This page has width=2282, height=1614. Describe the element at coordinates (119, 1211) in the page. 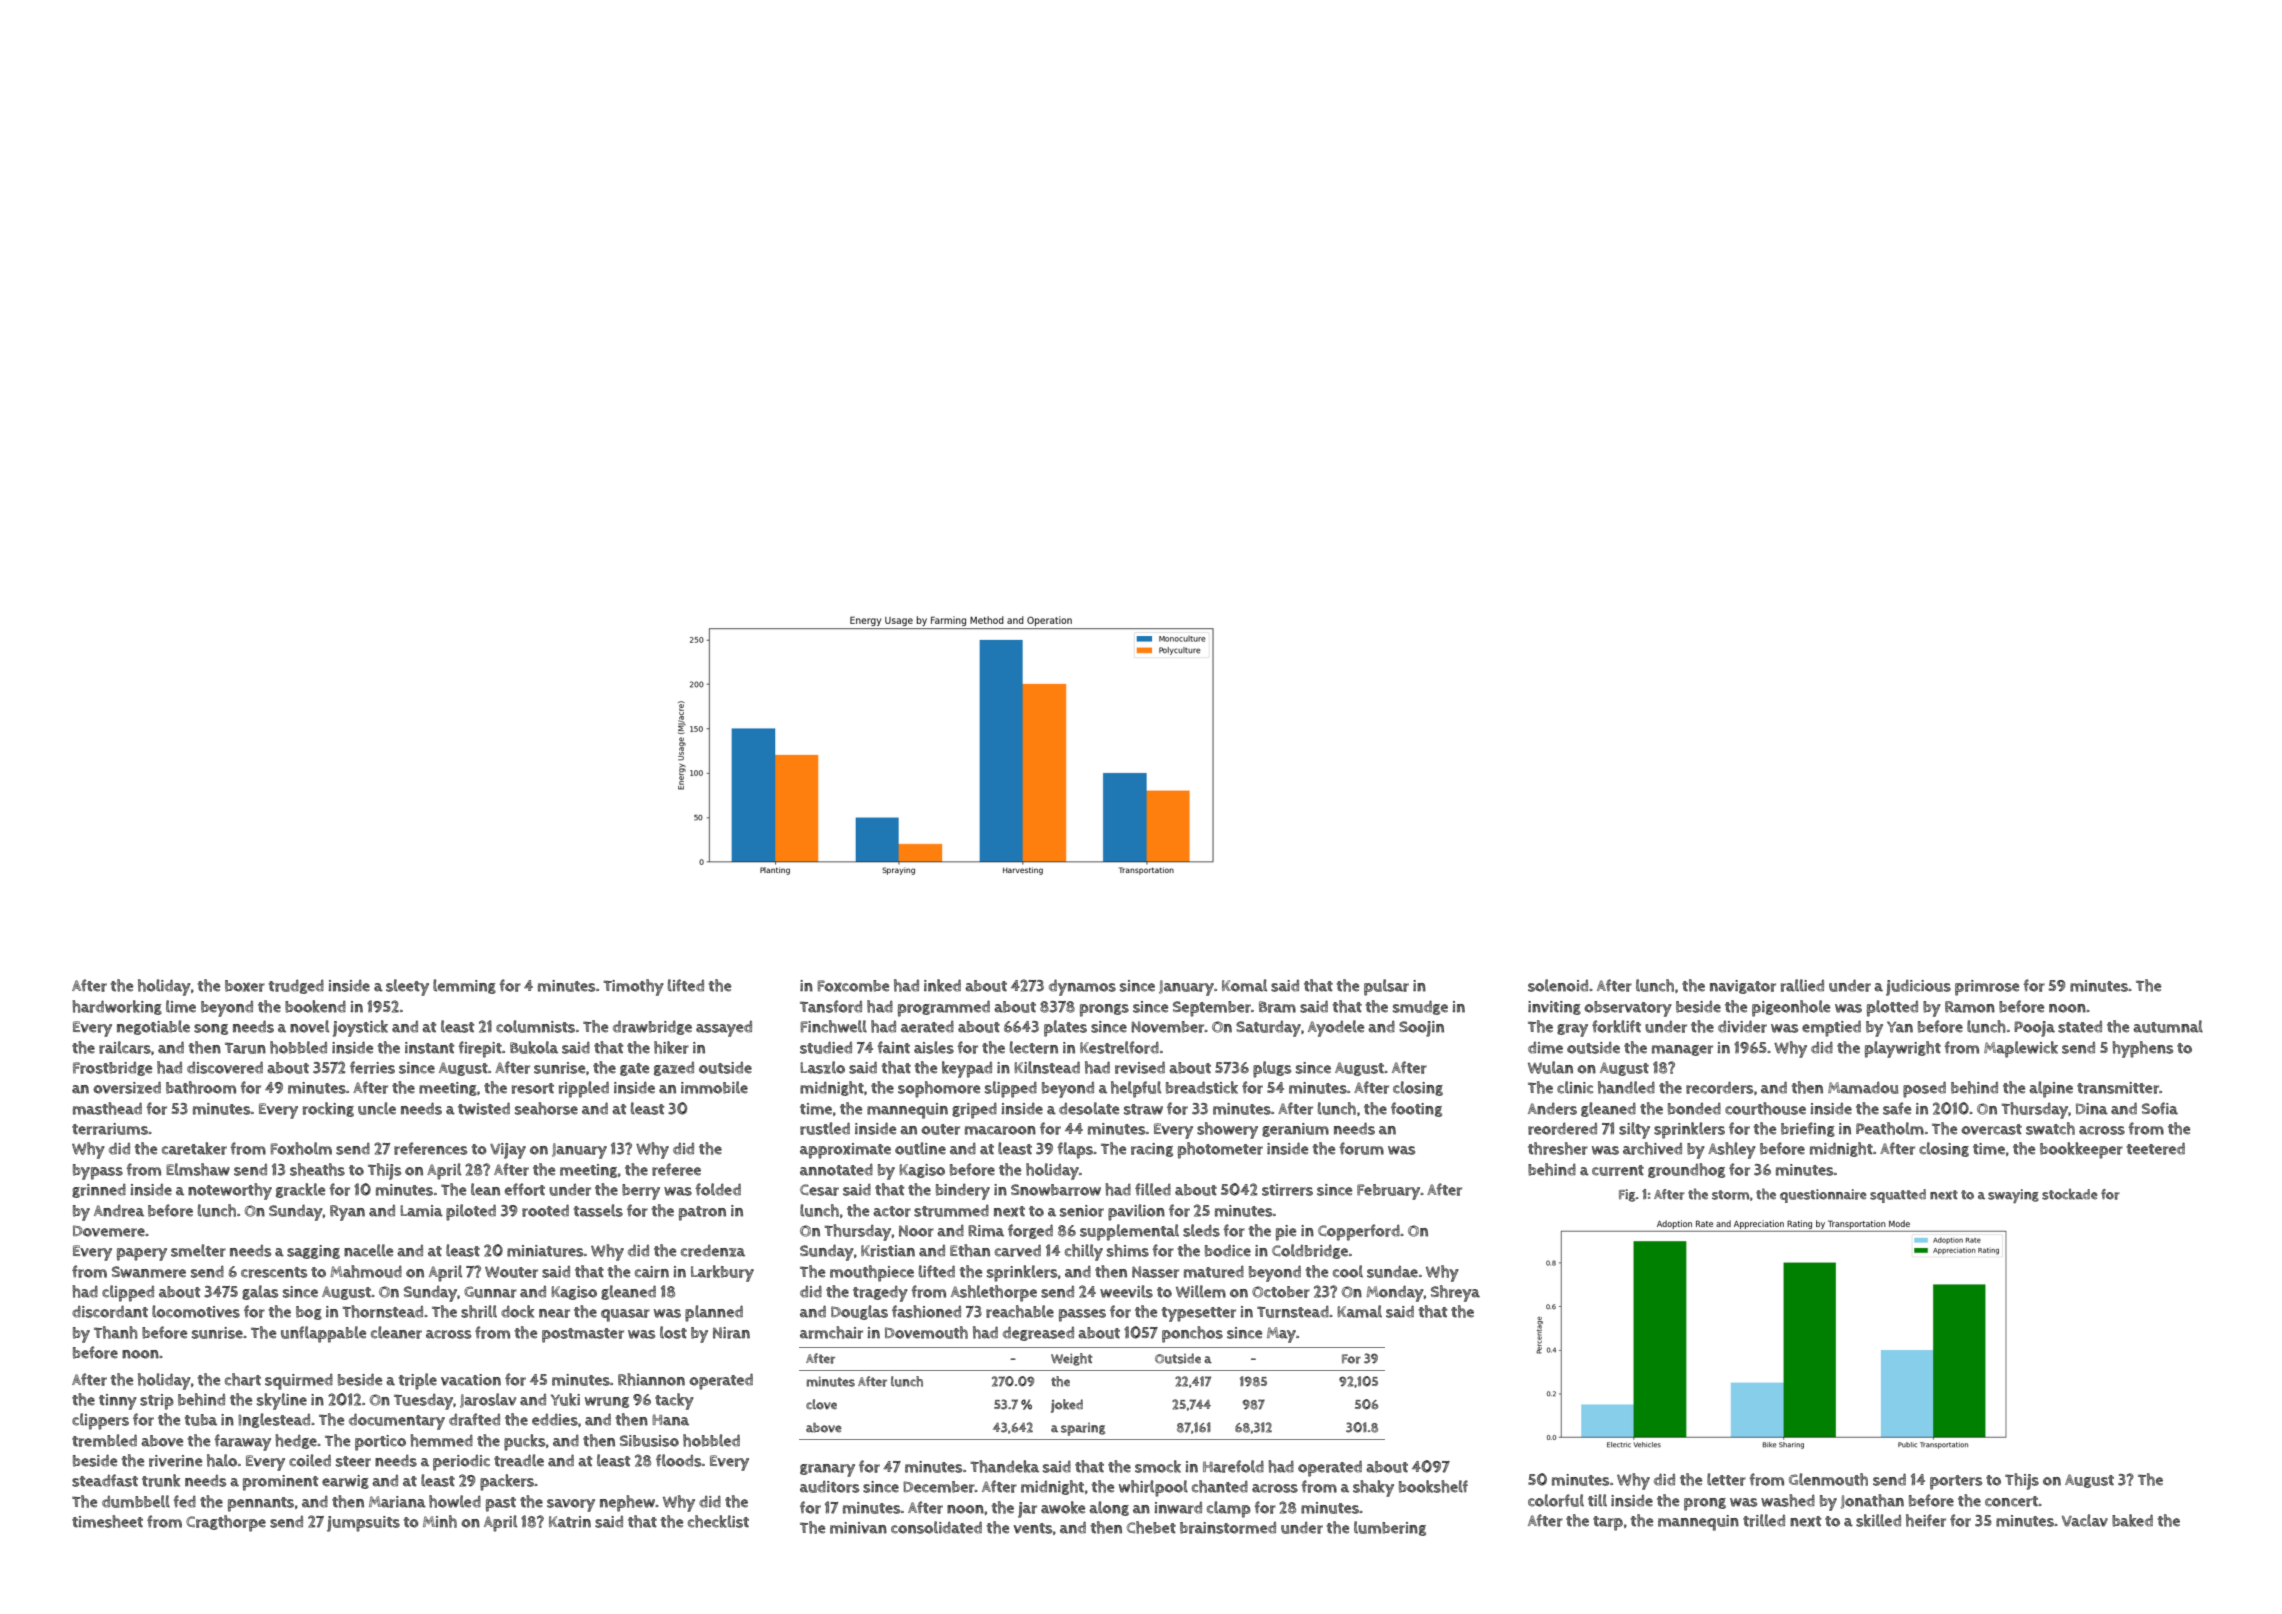

I see `Andrea` at that location.
